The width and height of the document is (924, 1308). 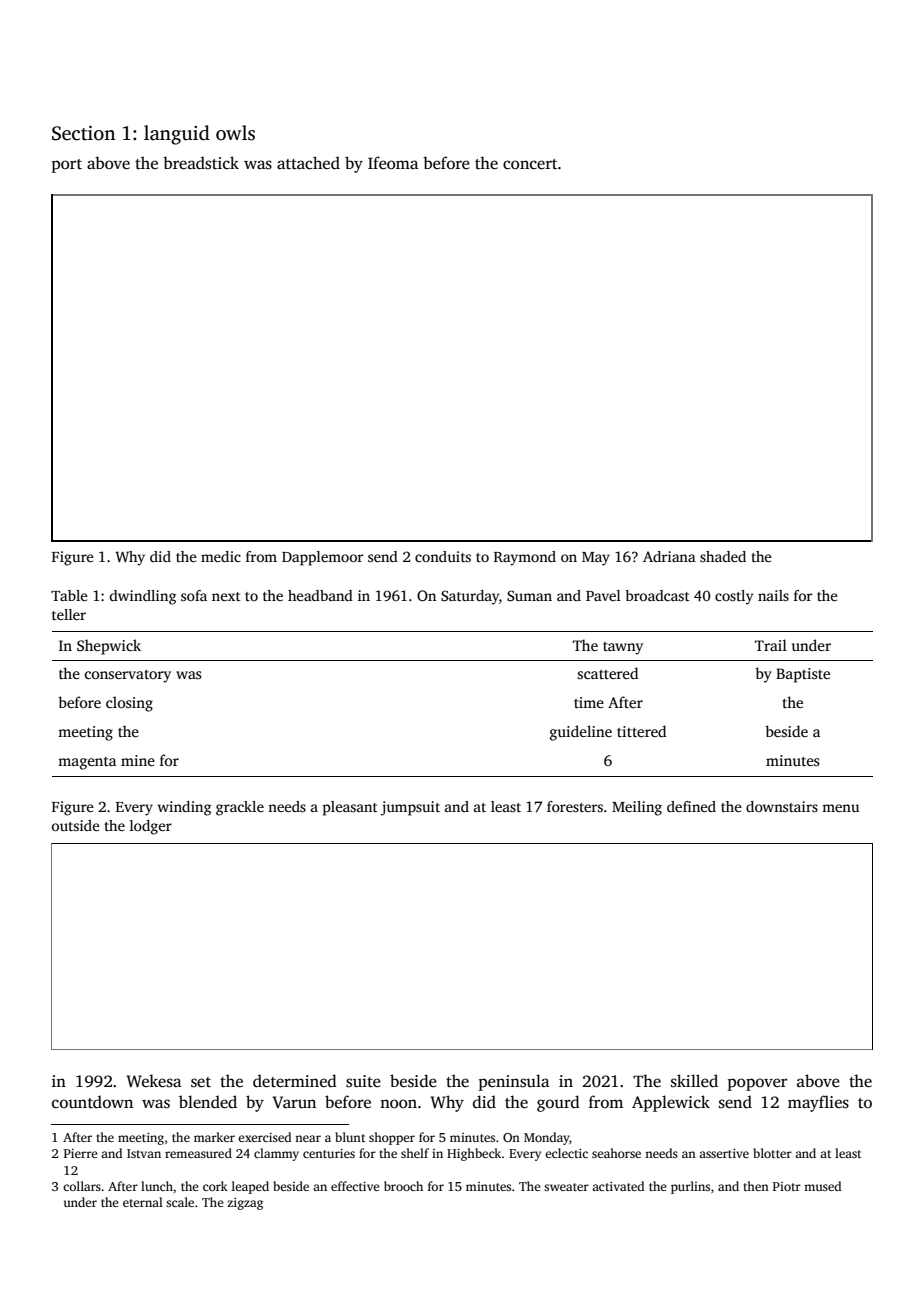 What do you see at coordinates (530, 164) in the document?
I see `concert` at bounding box center [530, 164].
